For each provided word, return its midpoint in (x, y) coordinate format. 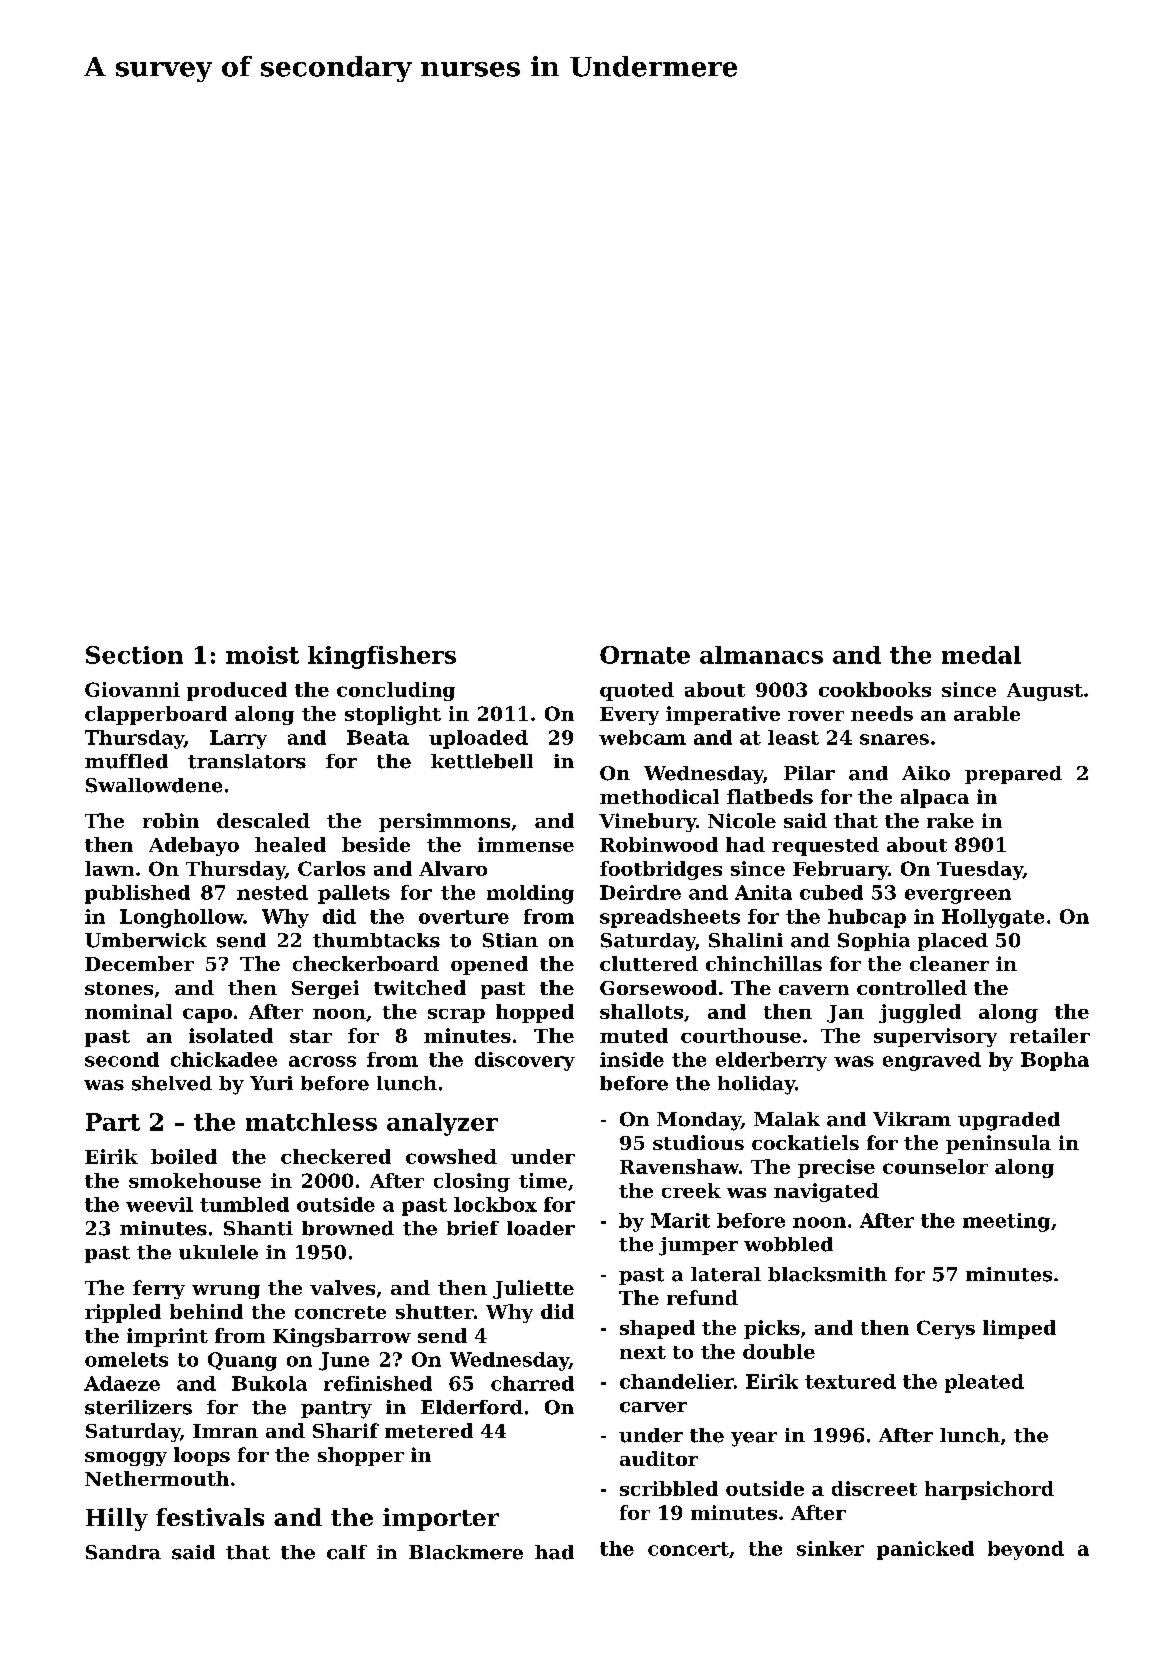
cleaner (949, 963)
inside (632, 1059)
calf (347, 1552)
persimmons (444, 822)
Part (113, 1122)
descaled (263, 820)
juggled (920, 1013)
